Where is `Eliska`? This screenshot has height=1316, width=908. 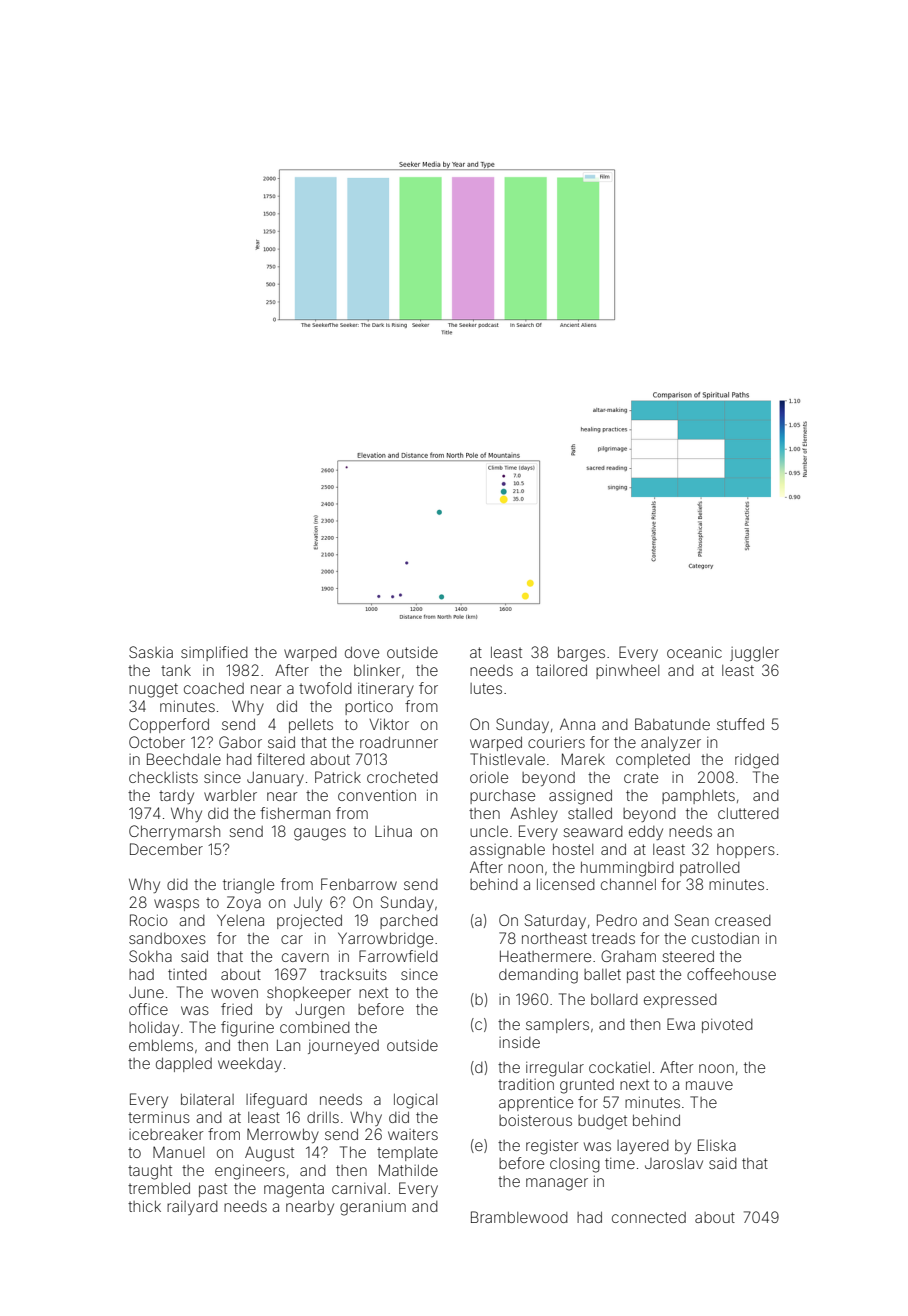 Eliska is located at coordinates (717, 1145).
